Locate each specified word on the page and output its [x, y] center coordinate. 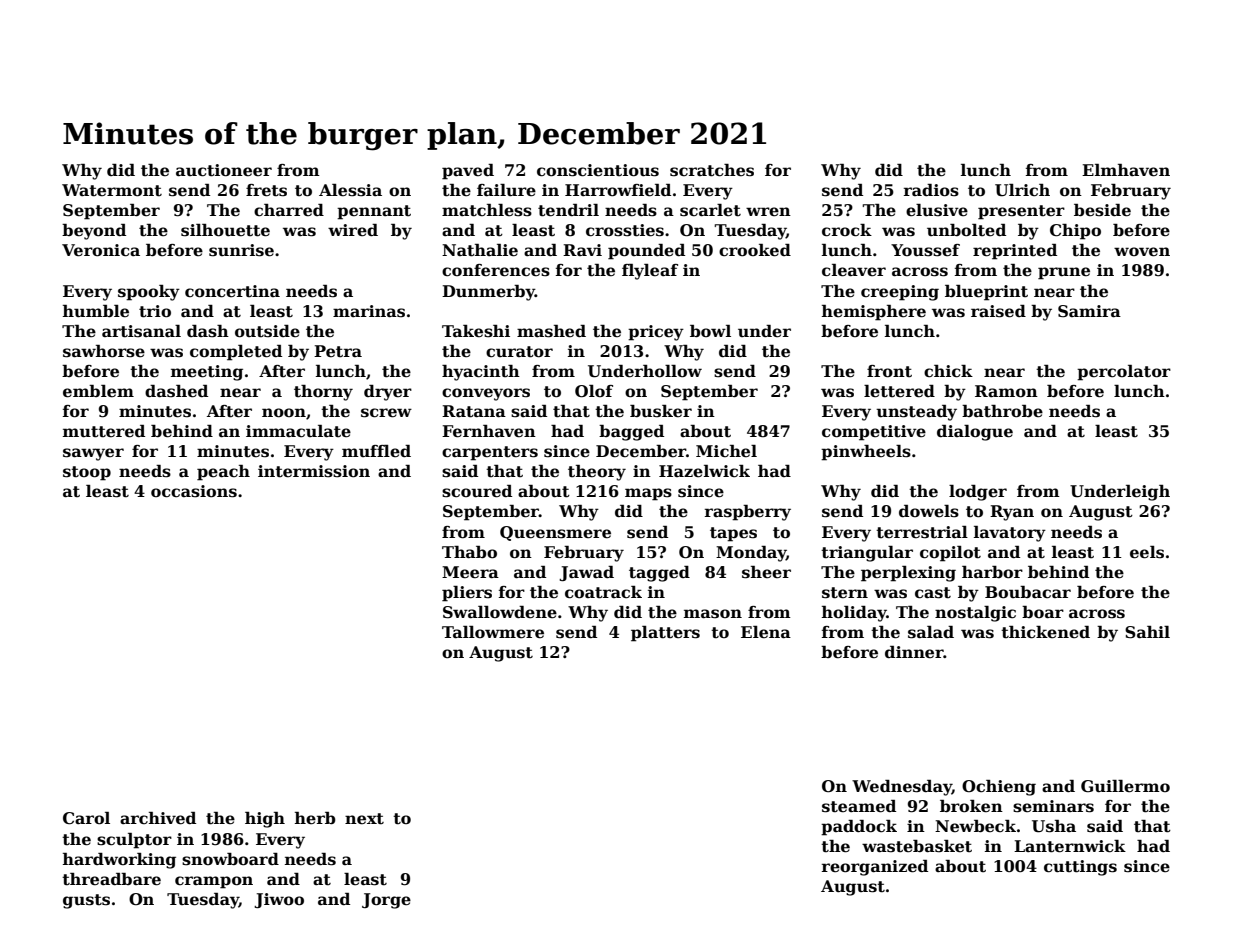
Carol [86, 818]
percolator [1124, 373]
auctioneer [224, 170]
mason [713, 614]
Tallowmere [493, 632]
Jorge [386, 901]
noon [284, 413]
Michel [726, 451]
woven [1142, 252]
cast [933, 593]
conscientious [598, 170]
